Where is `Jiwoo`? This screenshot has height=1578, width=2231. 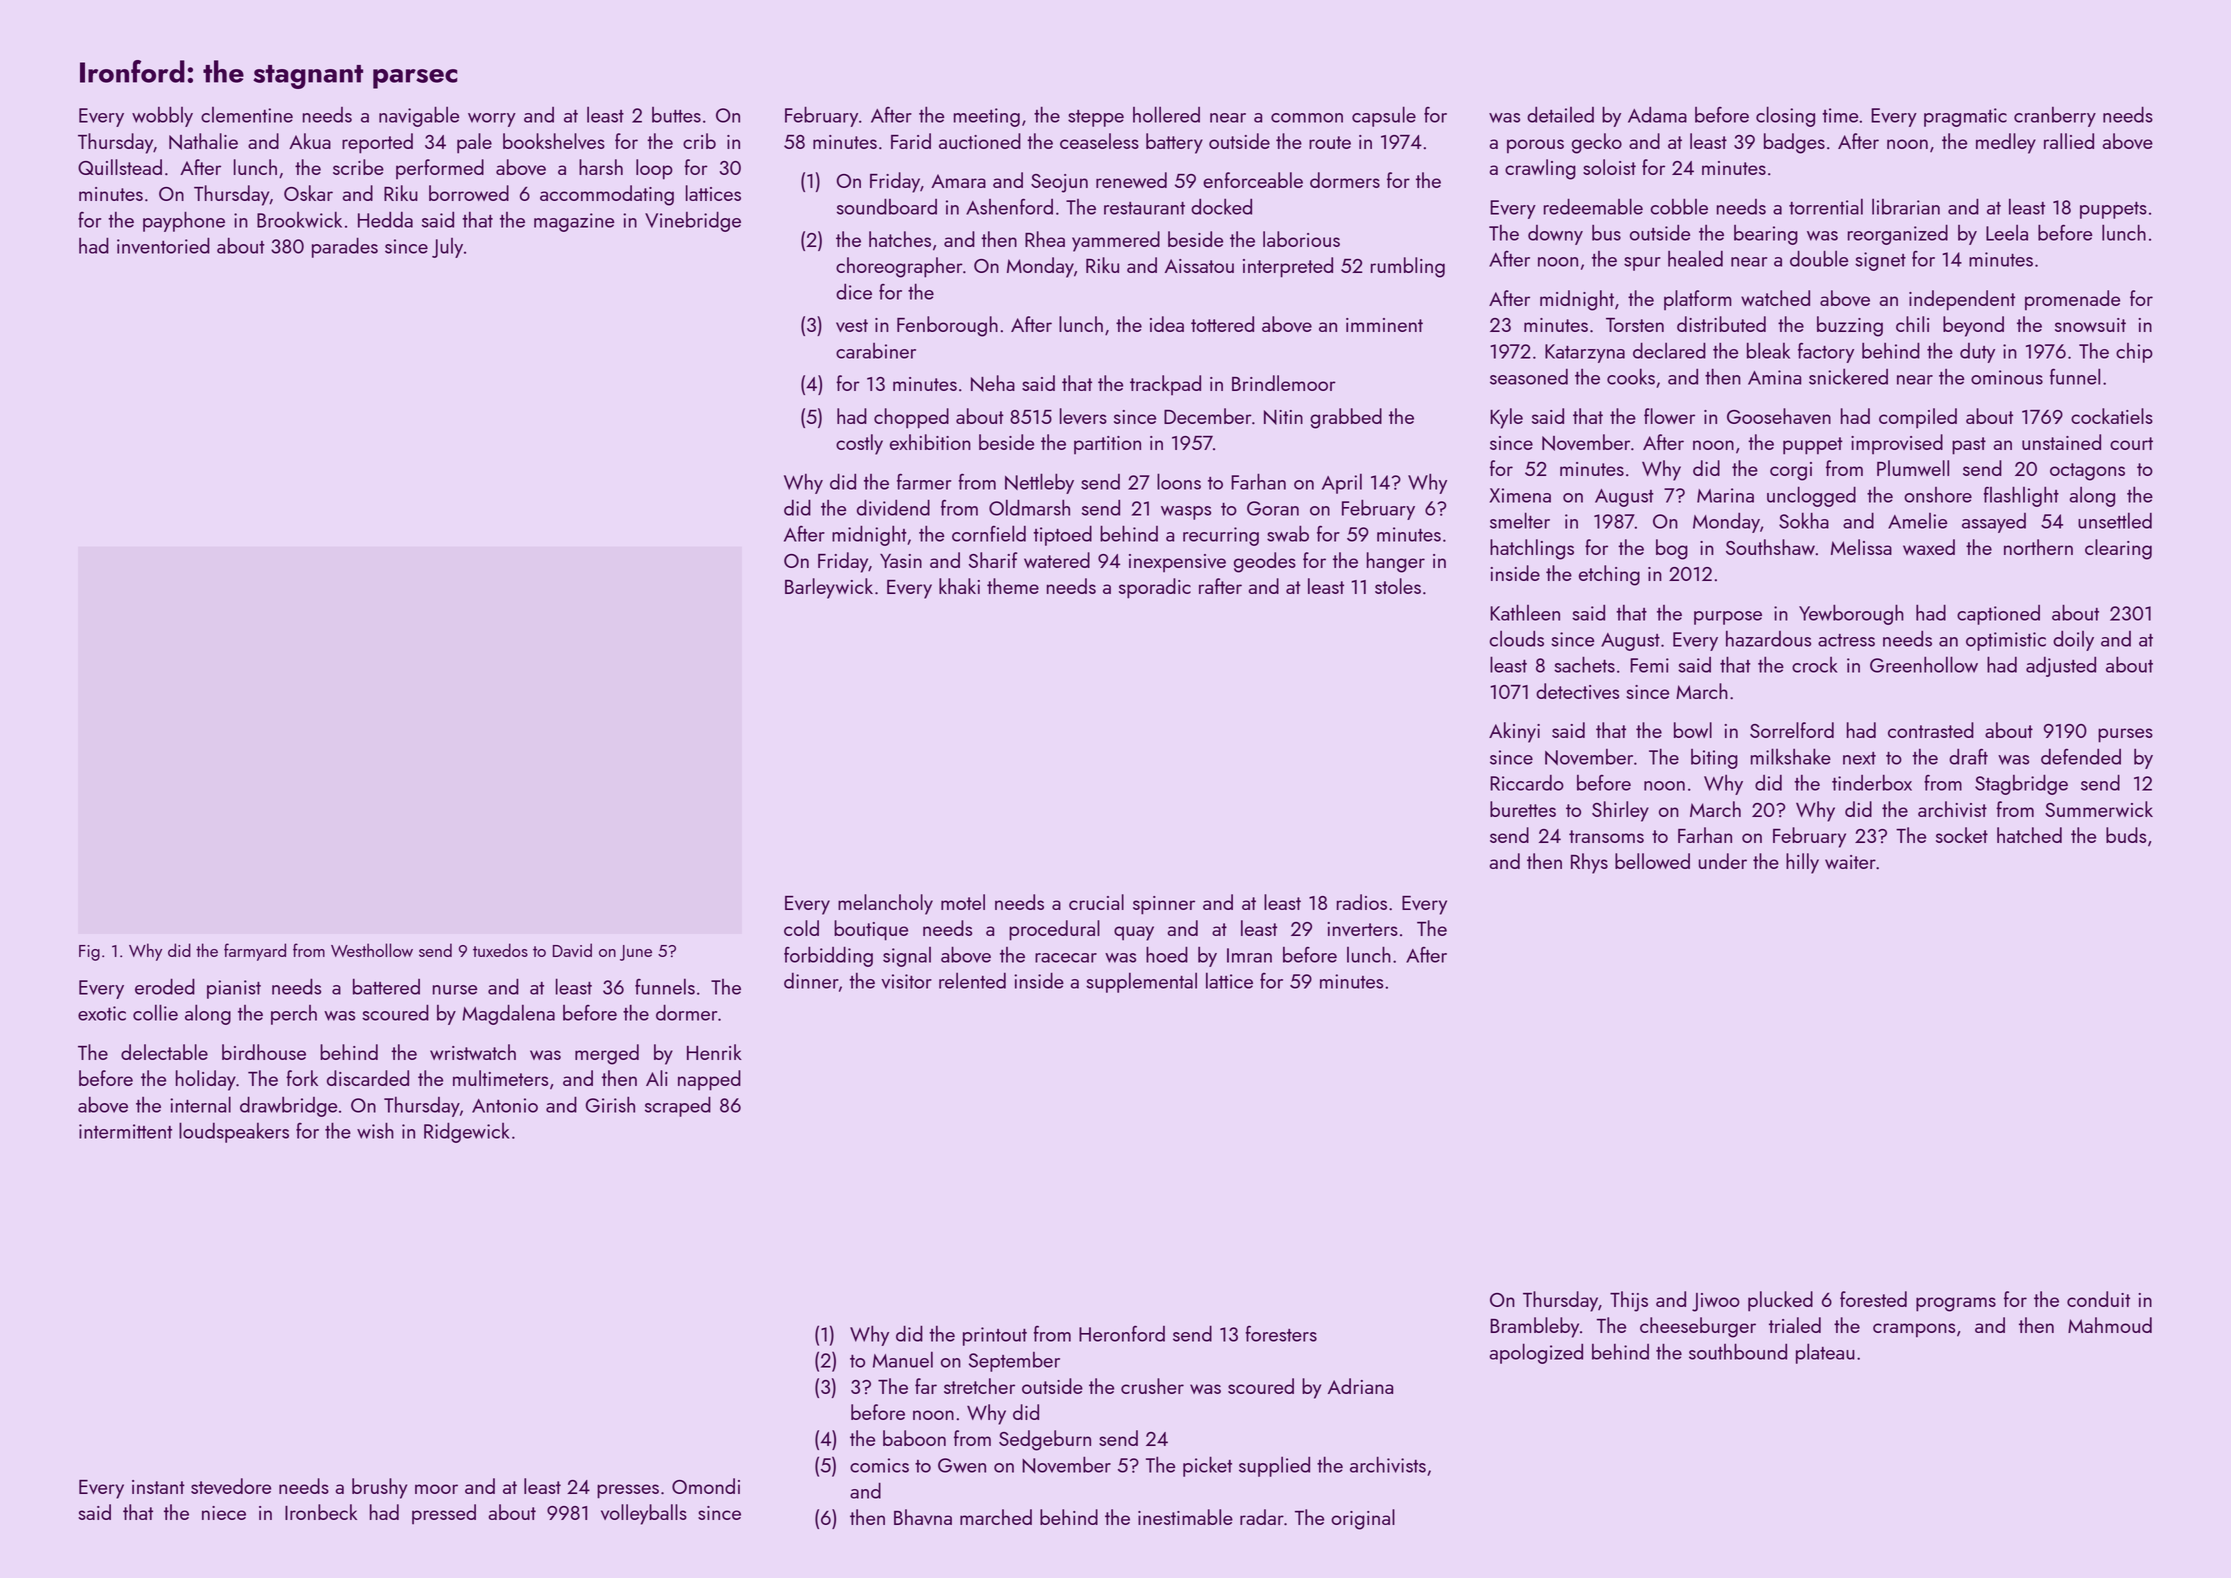 Jiwoo is located at coordinates (1716, 1302).
